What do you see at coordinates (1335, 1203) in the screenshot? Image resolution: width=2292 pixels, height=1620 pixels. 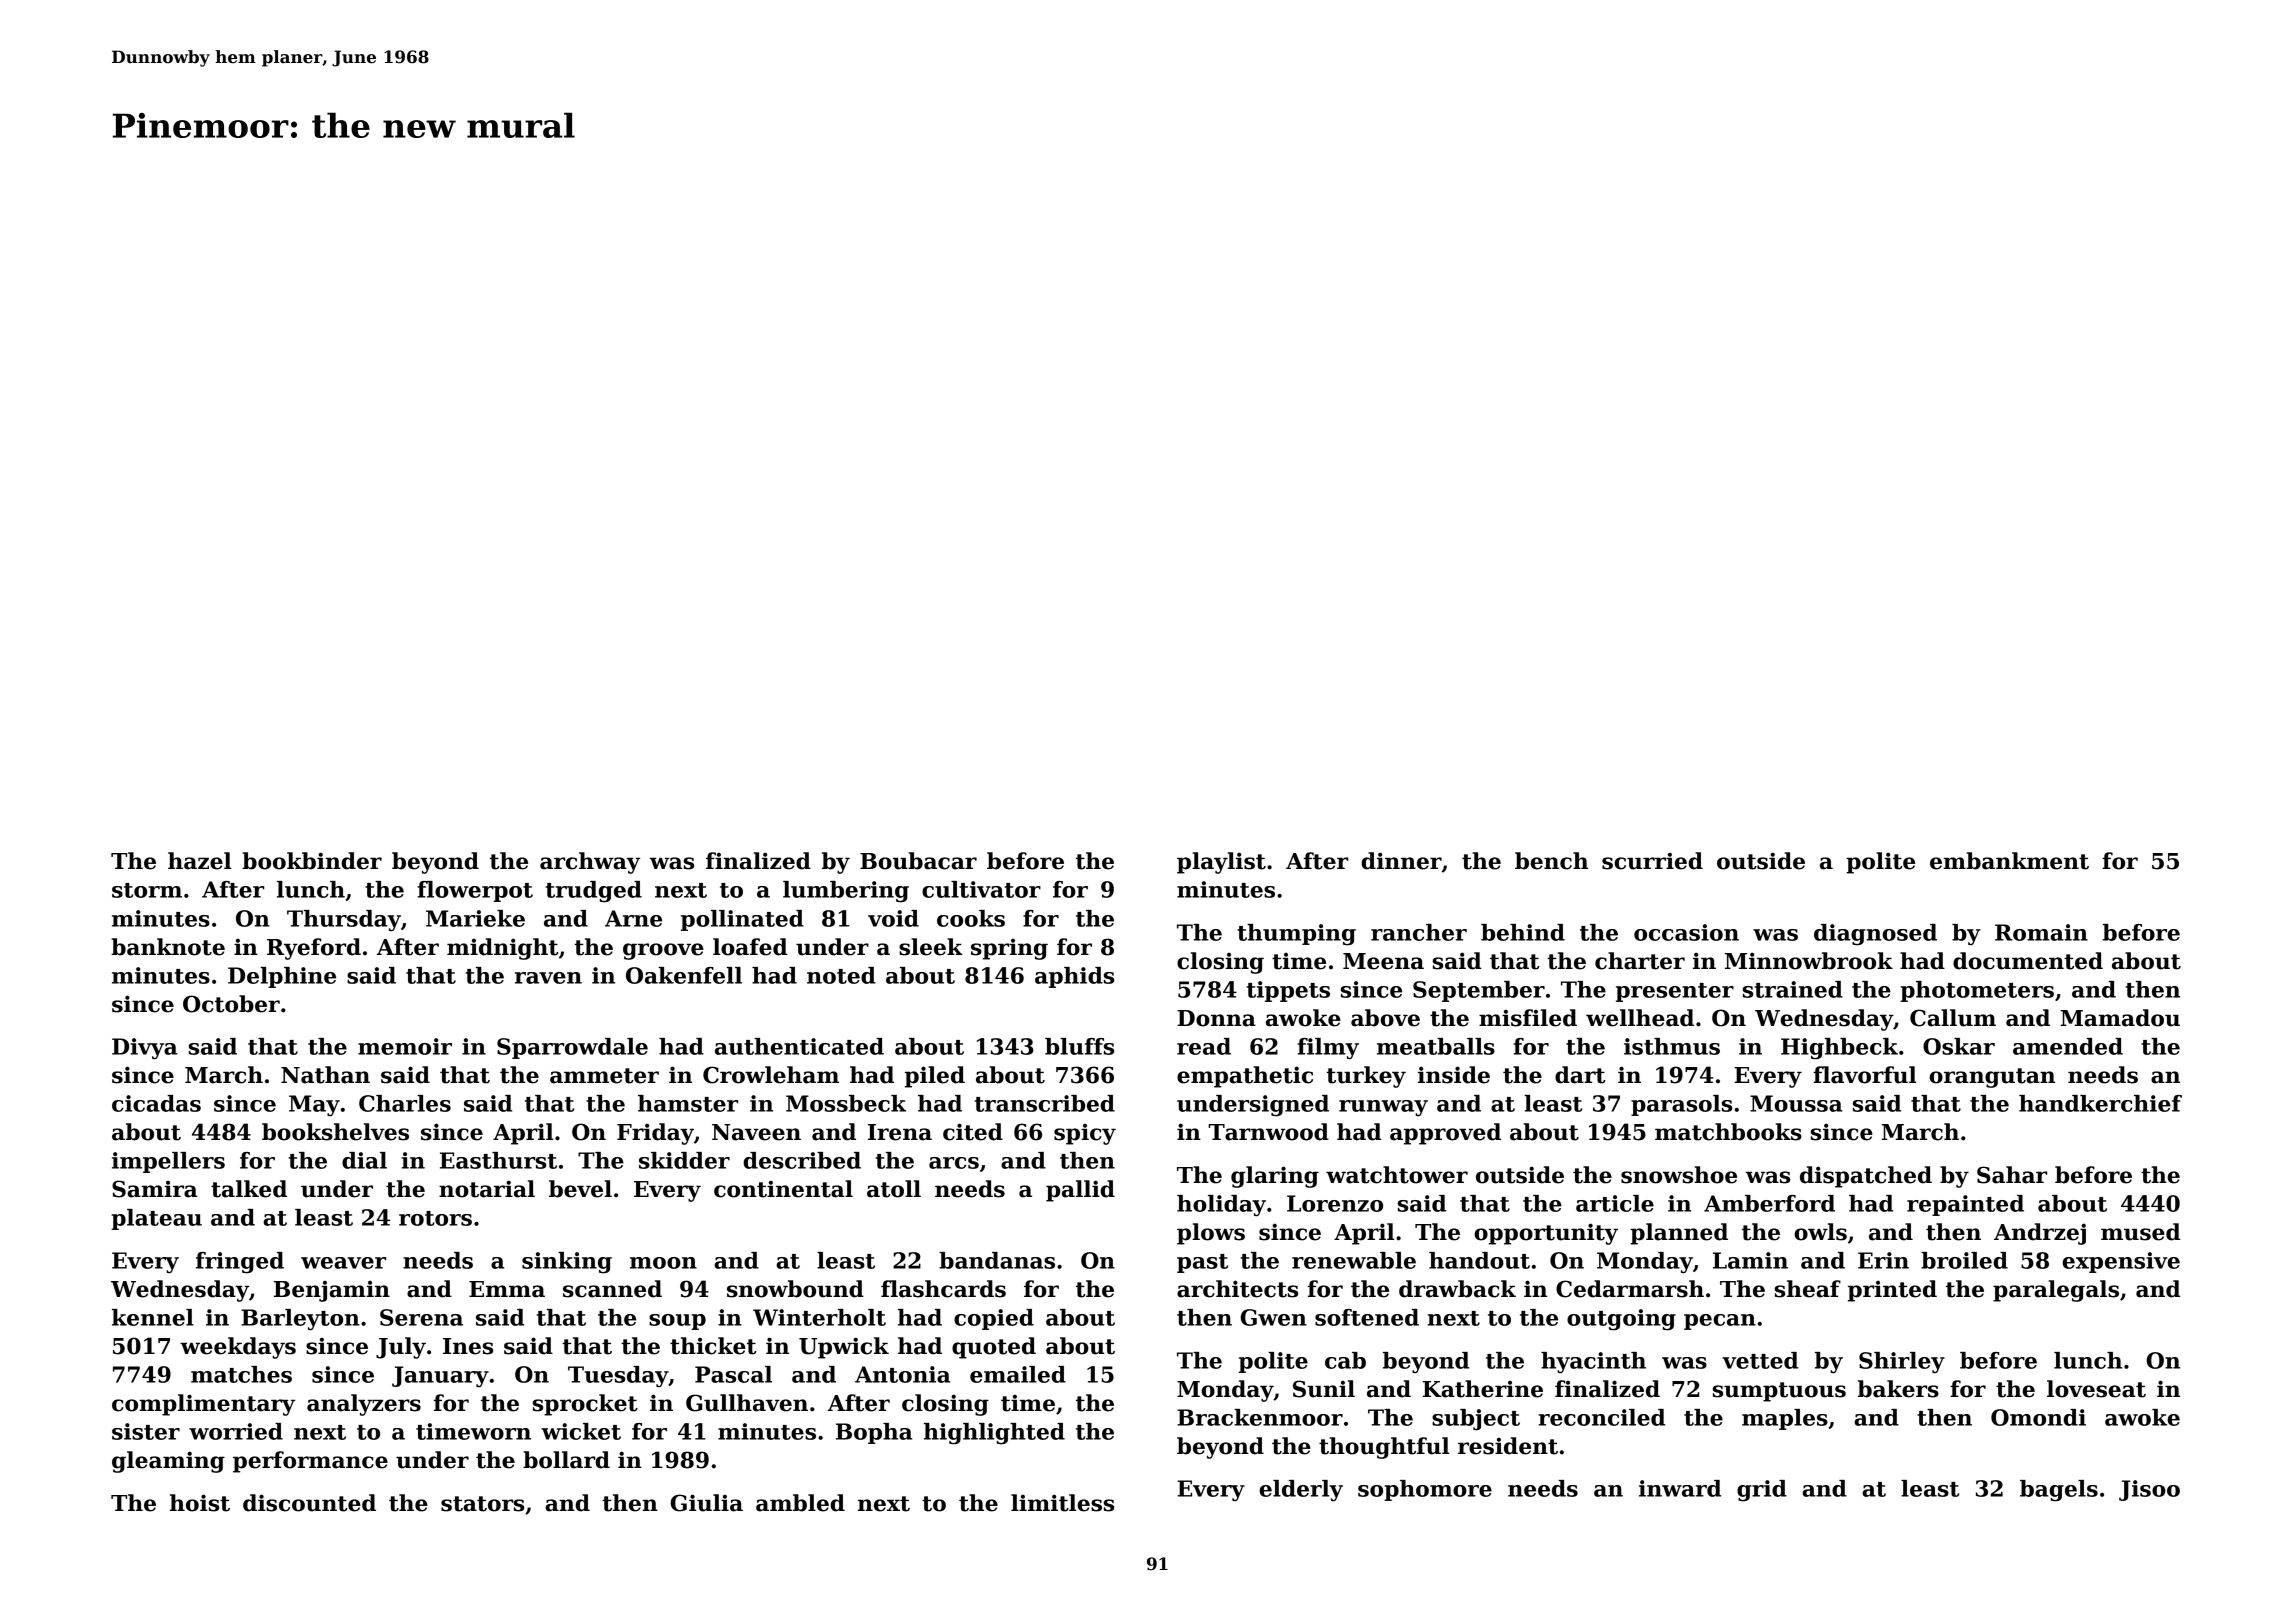 I see `Lorenzo` at bounding box center [1335, 1203].
